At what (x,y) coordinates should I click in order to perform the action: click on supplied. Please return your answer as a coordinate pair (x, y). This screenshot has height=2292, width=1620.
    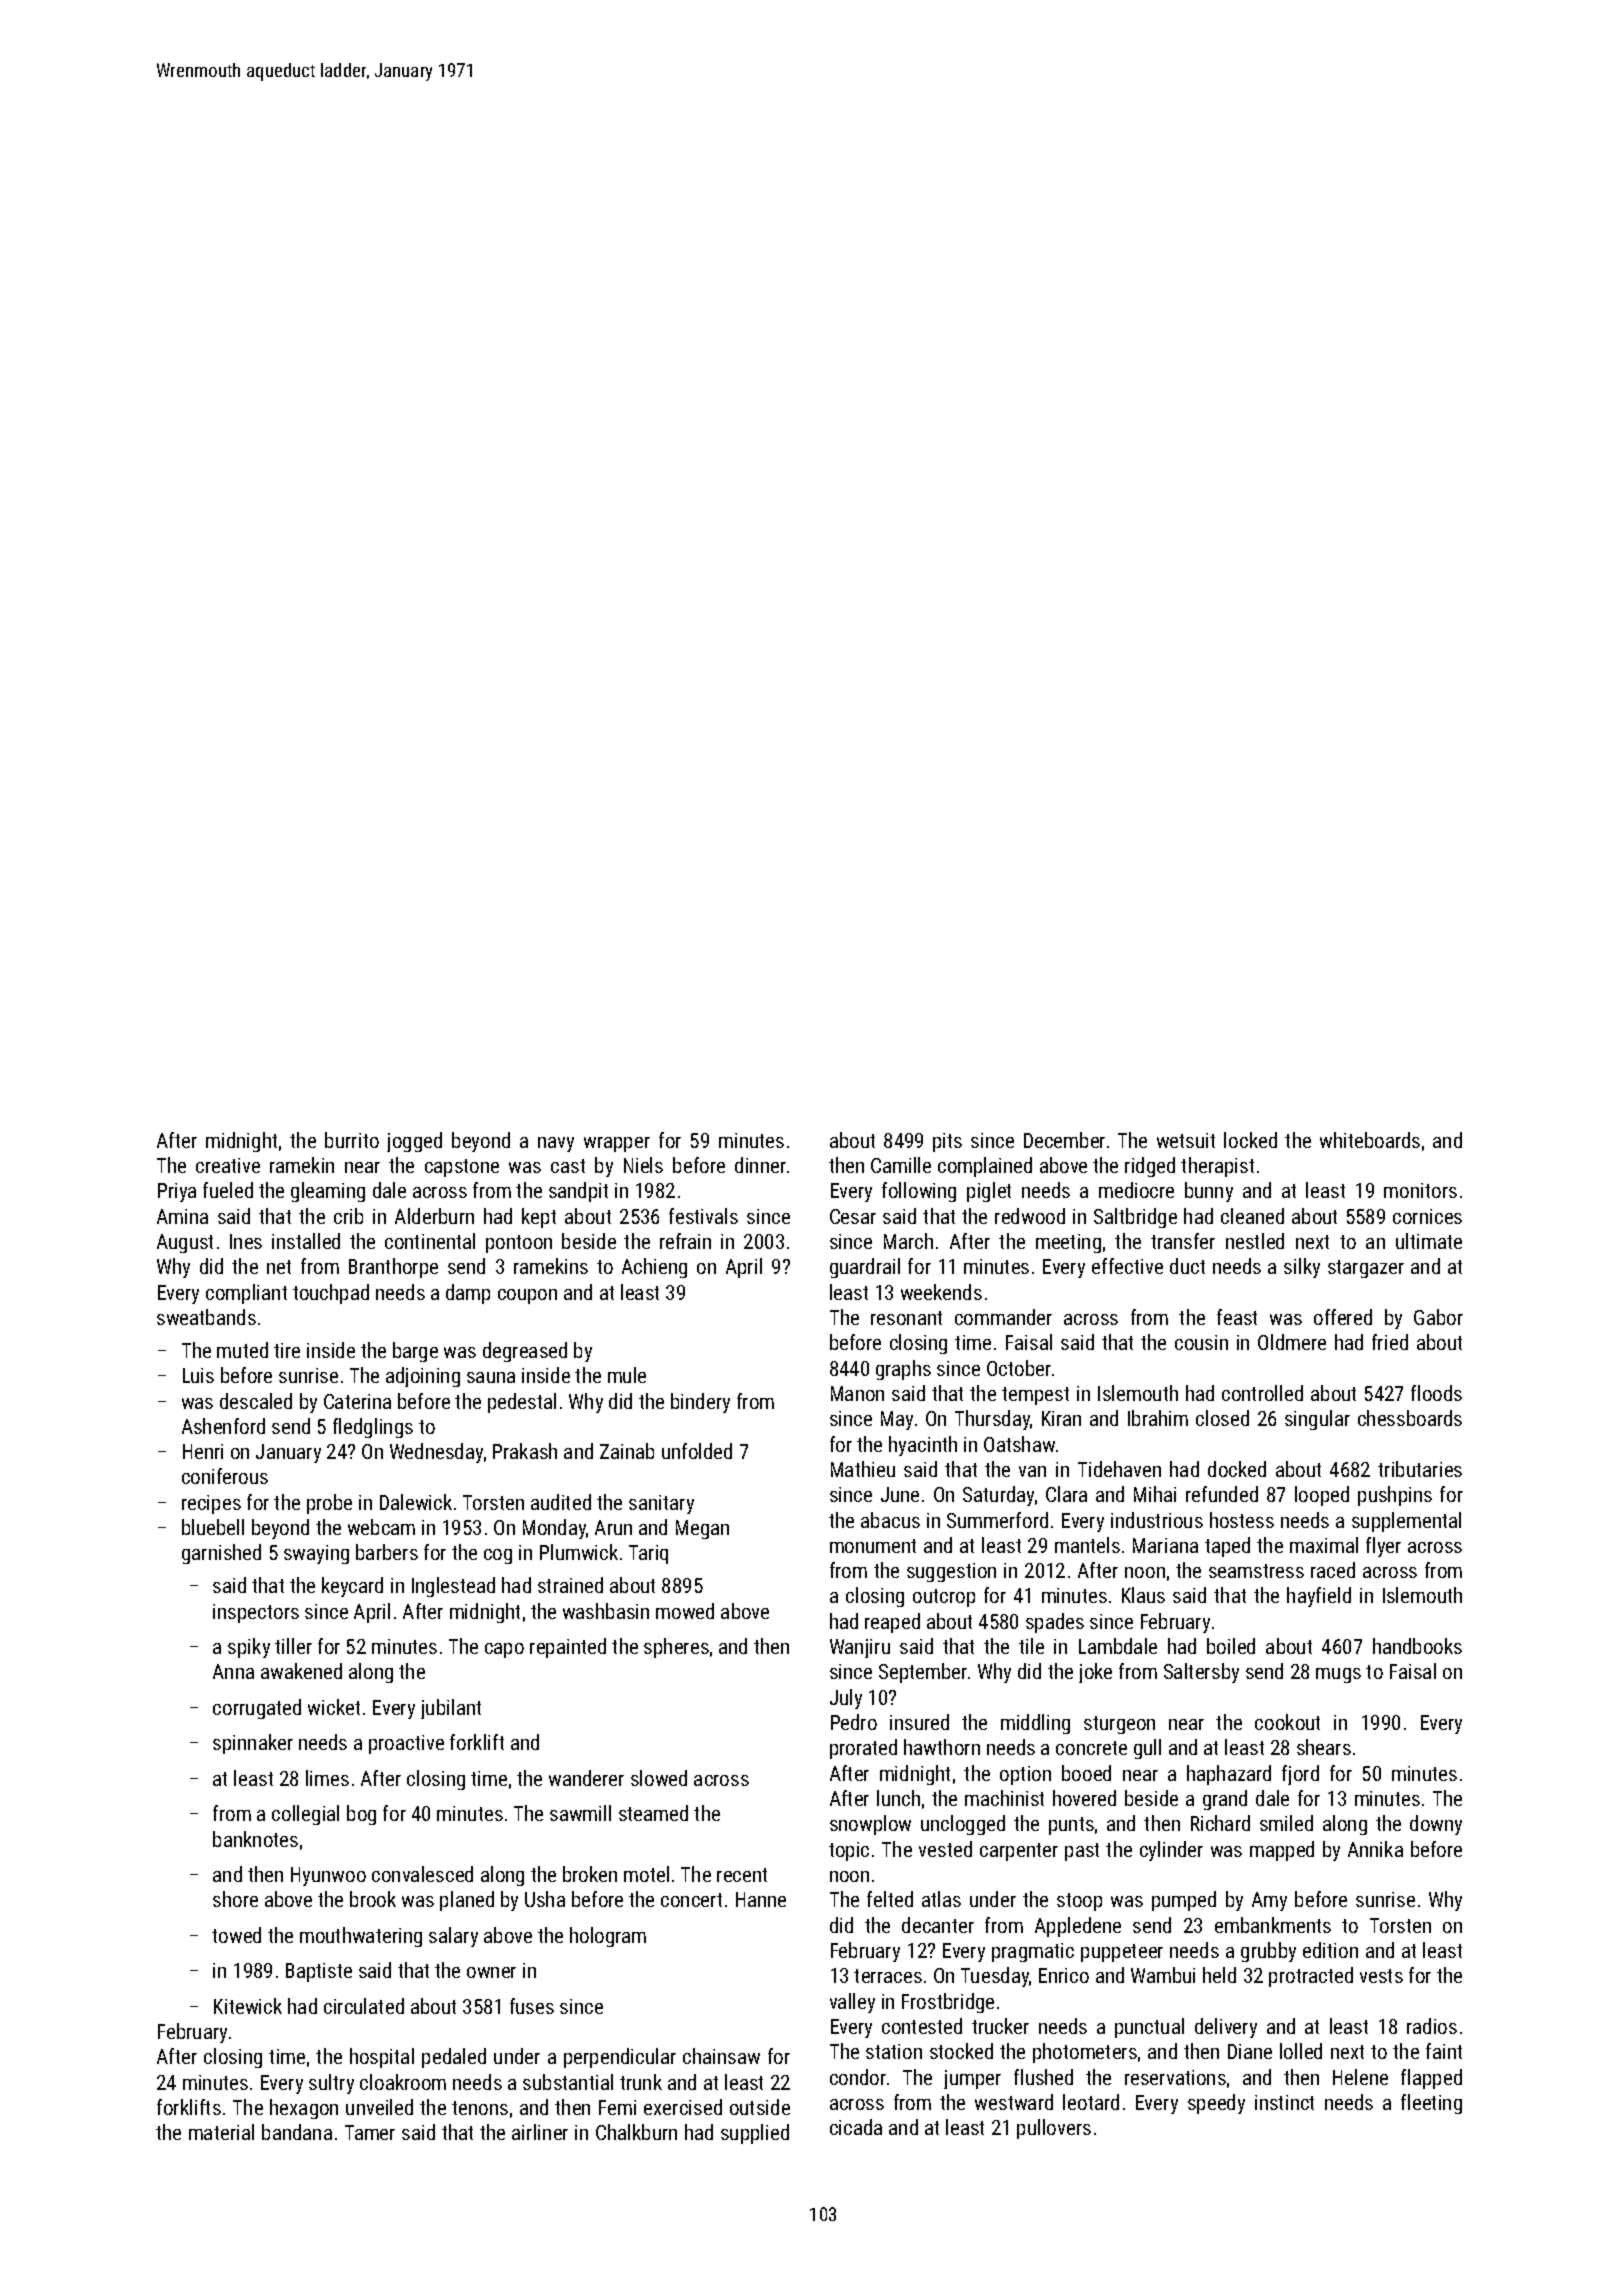
    Looking at the image, I should click on (755, 2134).
